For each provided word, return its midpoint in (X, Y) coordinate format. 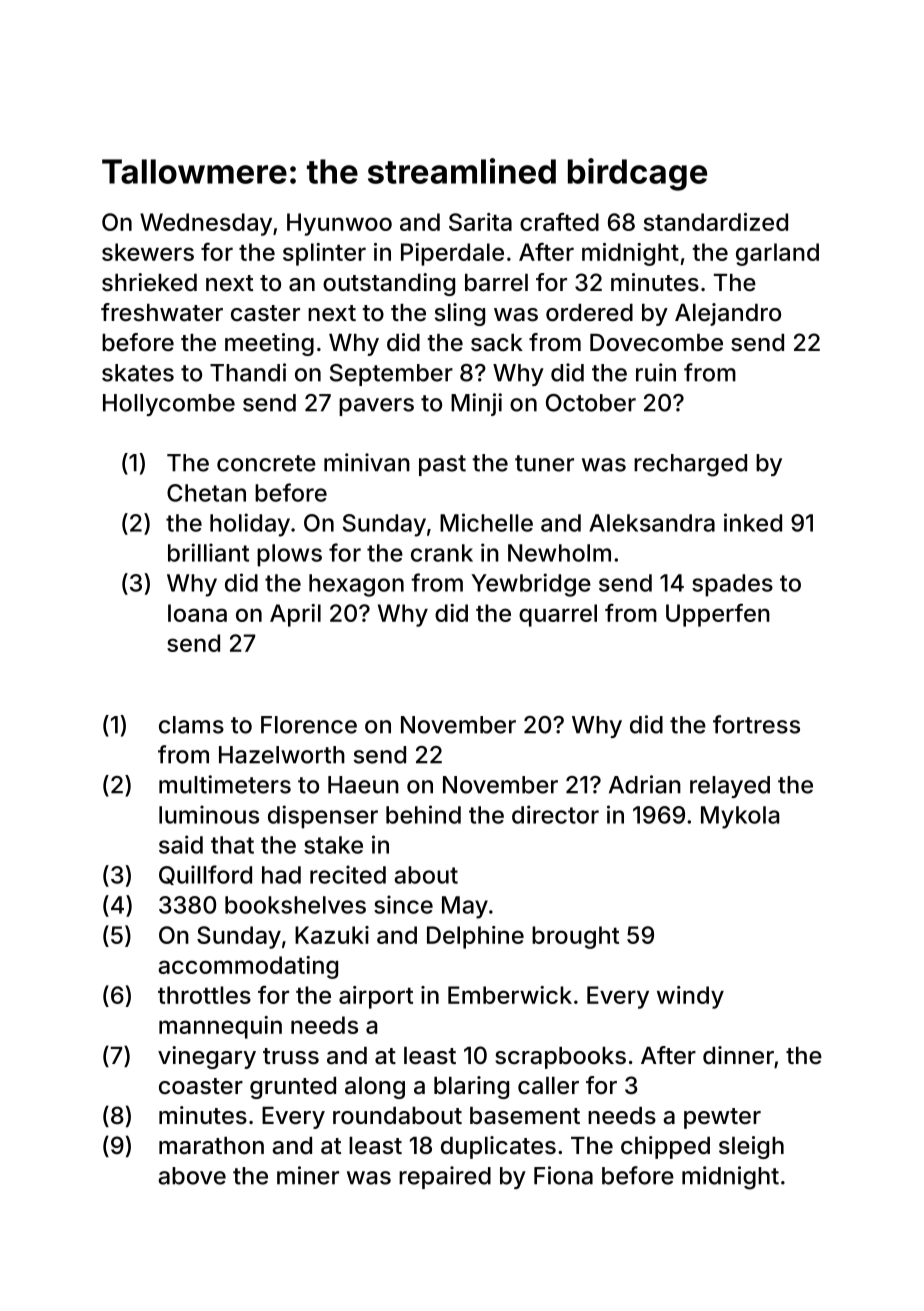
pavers (376, 407)
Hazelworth (282, 755)
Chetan (206, 493)
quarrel (558, 615)
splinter (324, 254)
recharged (690, 465)
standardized (716, 222)
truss (291, 1056)
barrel (496, 283)
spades (732, 585)
